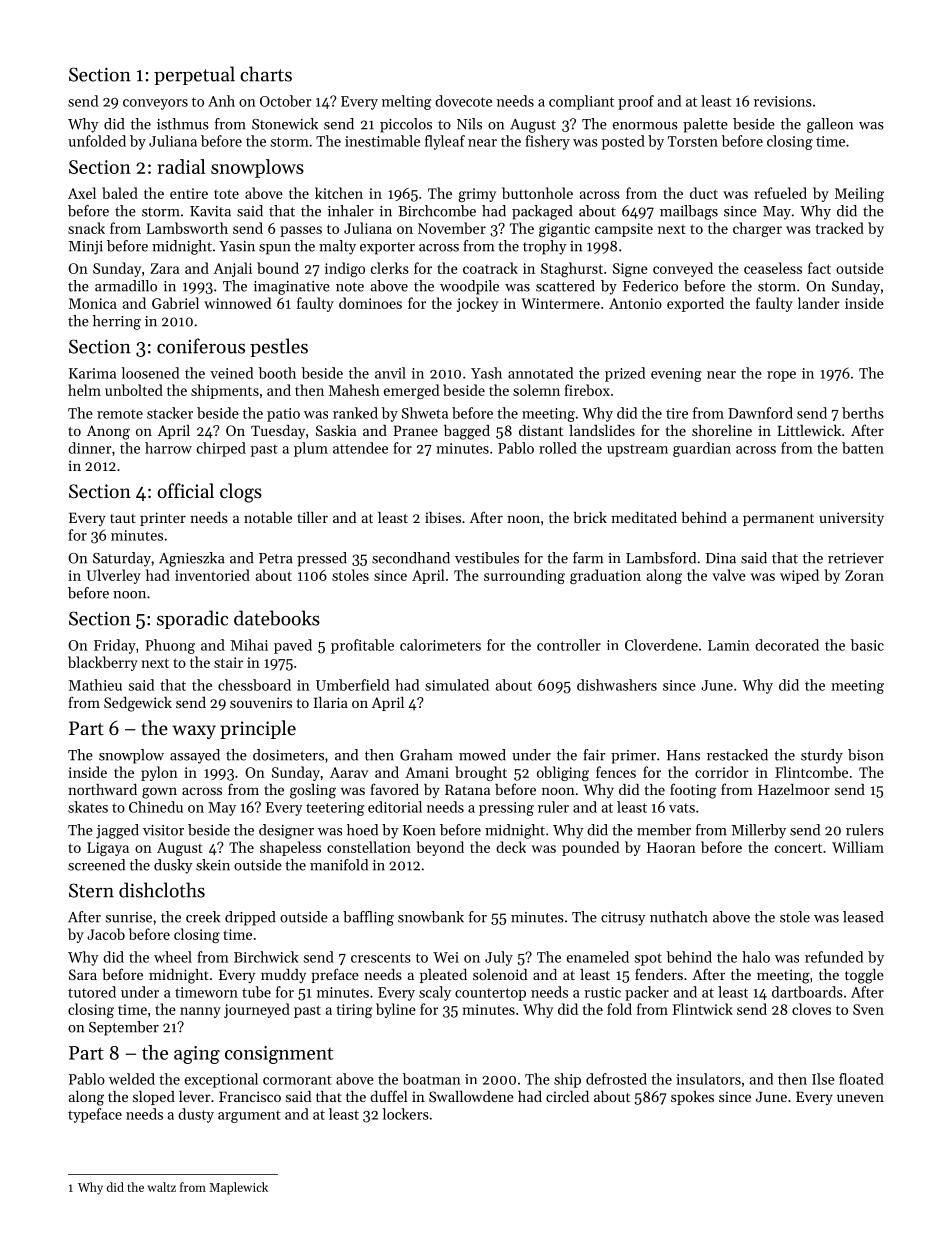 This screenshot has height=1233, width=952. What do you see at coordinates (155, 104) in the screenshot?
I see `conveyors` at bounding box center [155, 104].
